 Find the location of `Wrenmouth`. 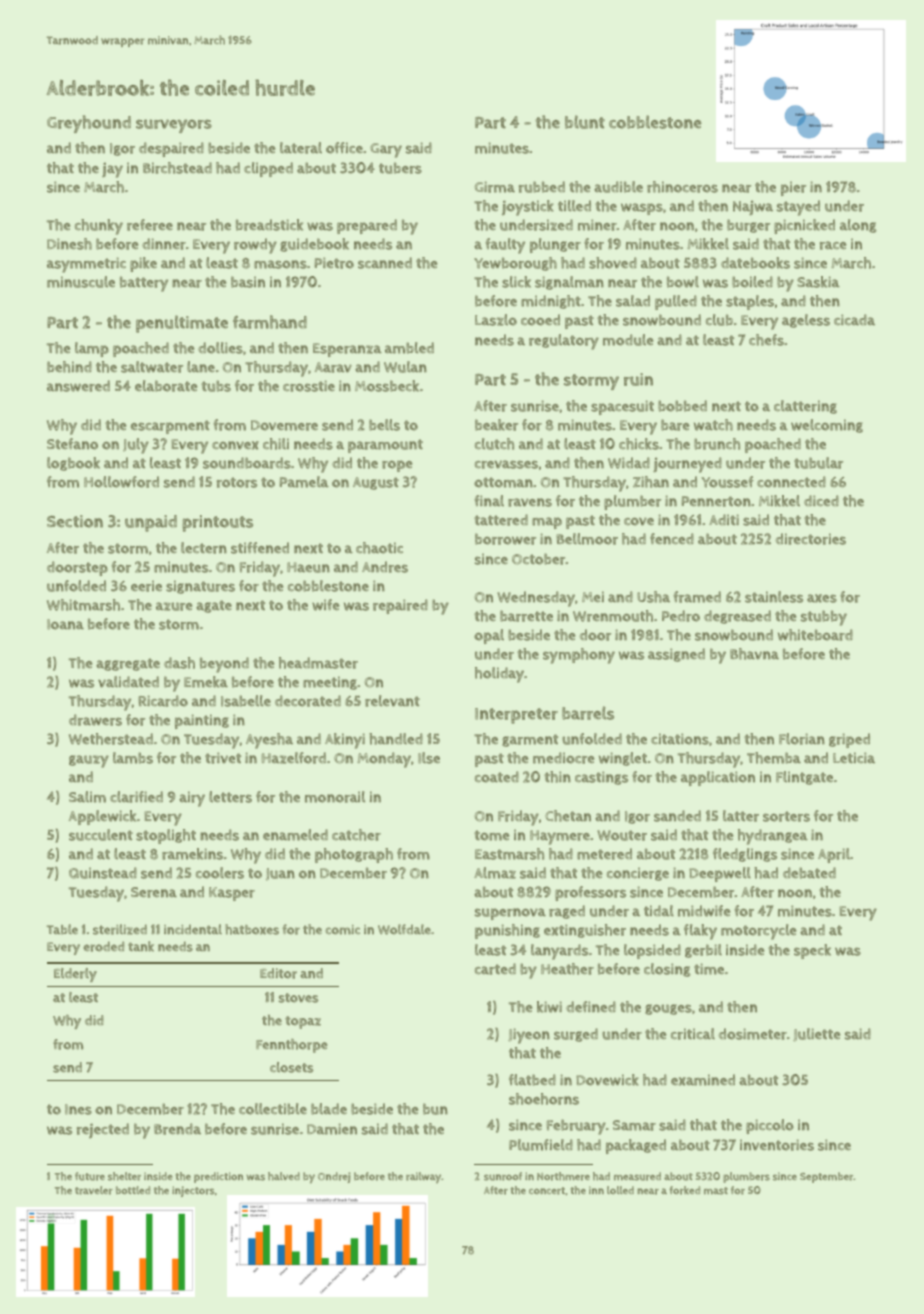

Wrenmouth is located at coordinates (613, 616).
